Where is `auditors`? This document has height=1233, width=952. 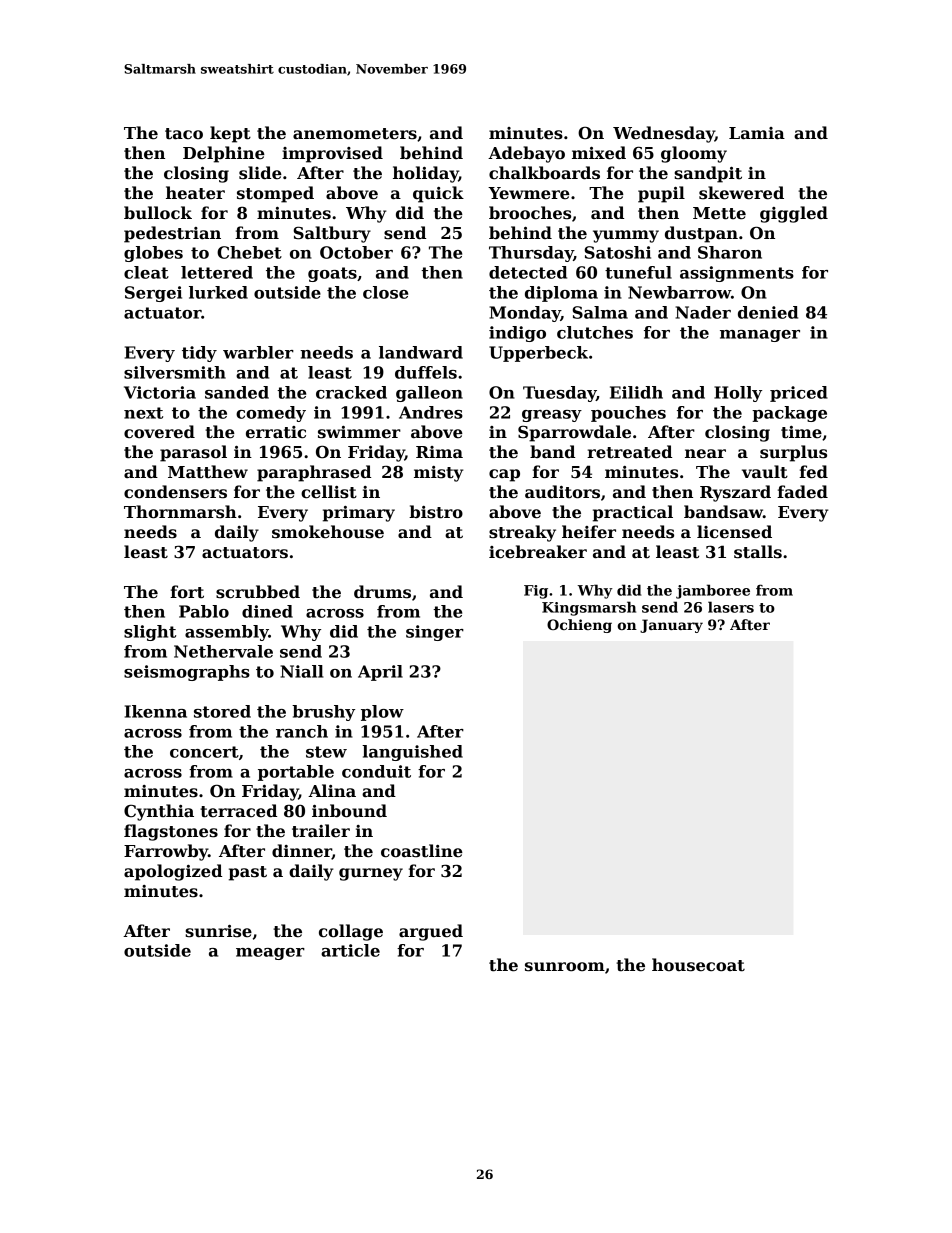
auditors is located at coordinates (562, 492).
